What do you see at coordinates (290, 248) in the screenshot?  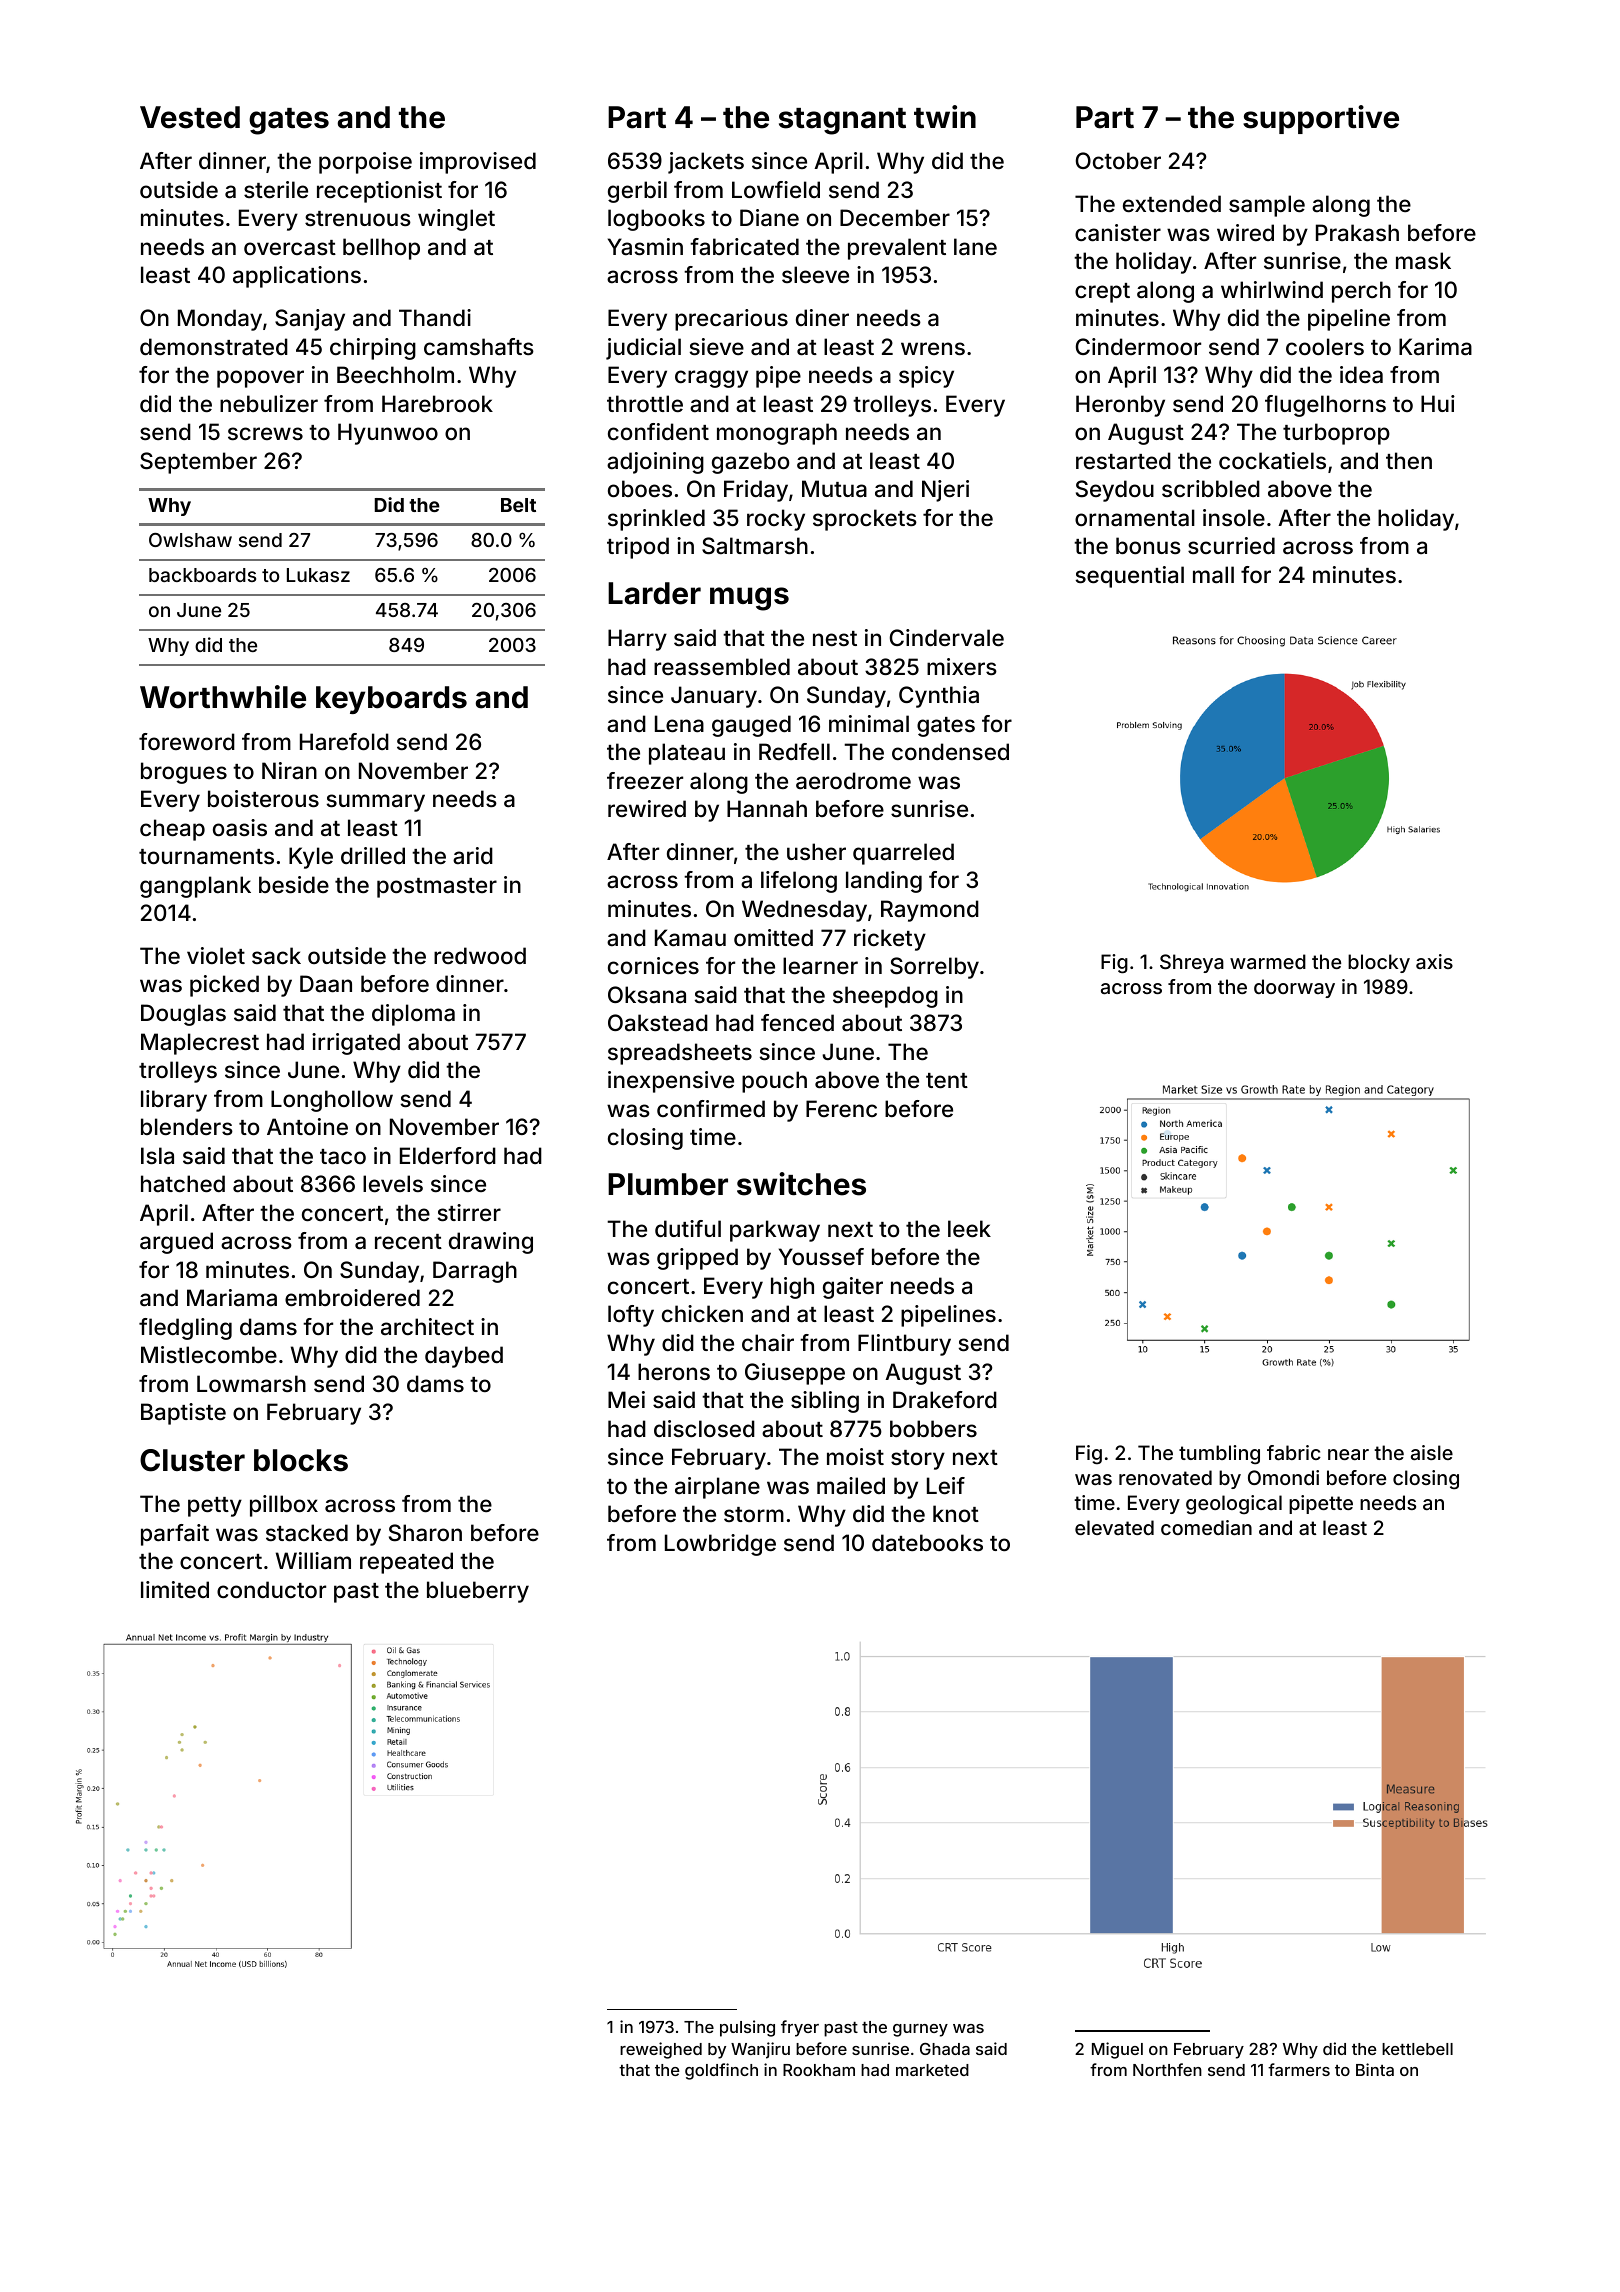 I see `overcast` at bounding box center [290, 248].
